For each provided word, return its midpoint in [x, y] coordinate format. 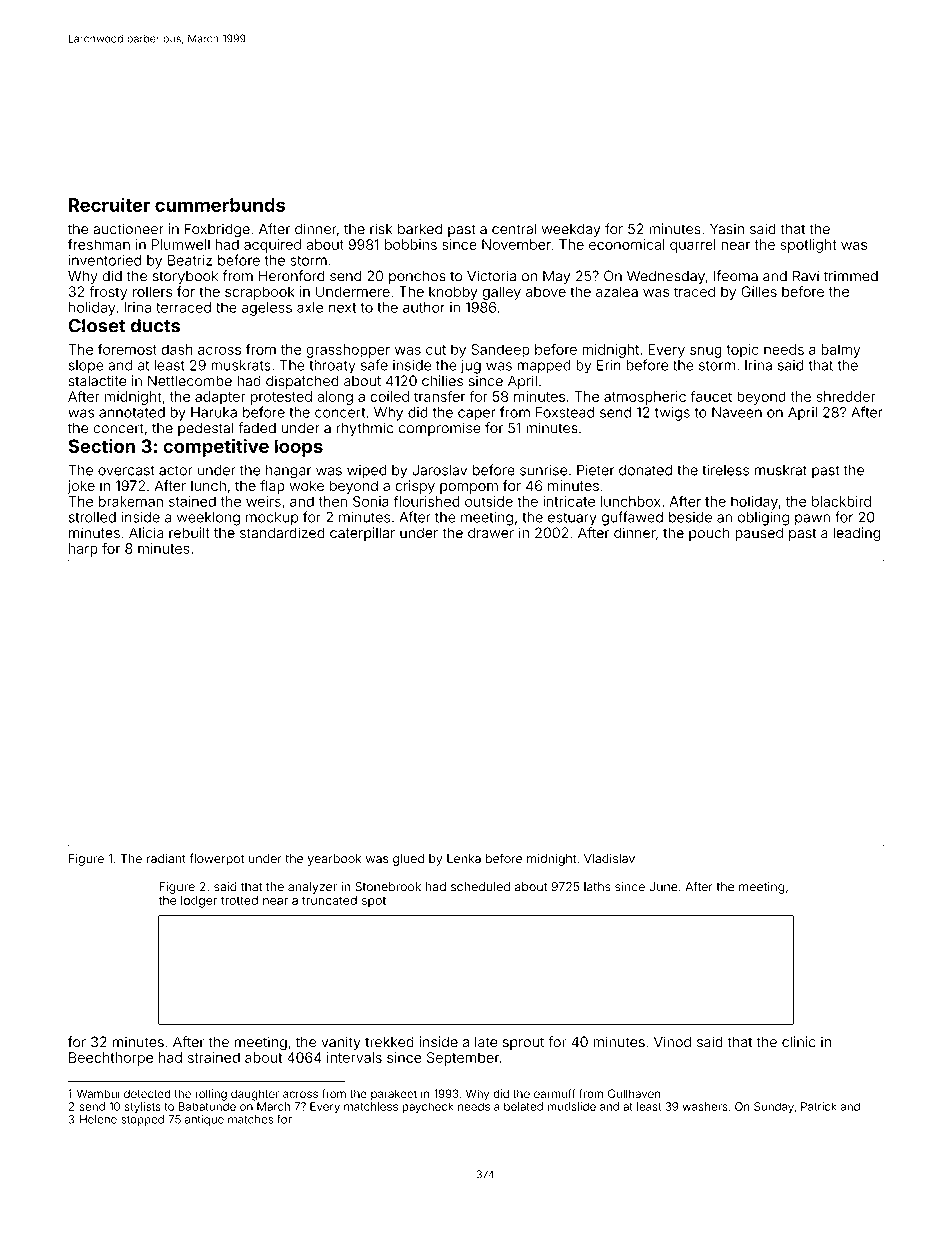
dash [177, 349]
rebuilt [189, 533]
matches [250, 1119]
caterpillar [362, 534]
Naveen [737, 412]
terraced [183, 307]
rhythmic [365, 429]
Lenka [464, 859]
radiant [166, 859]
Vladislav [609, 859]
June [663, 887]
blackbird [841, 501]
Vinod [672, 1042]
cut [436, 350]
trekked [389, 1042]
